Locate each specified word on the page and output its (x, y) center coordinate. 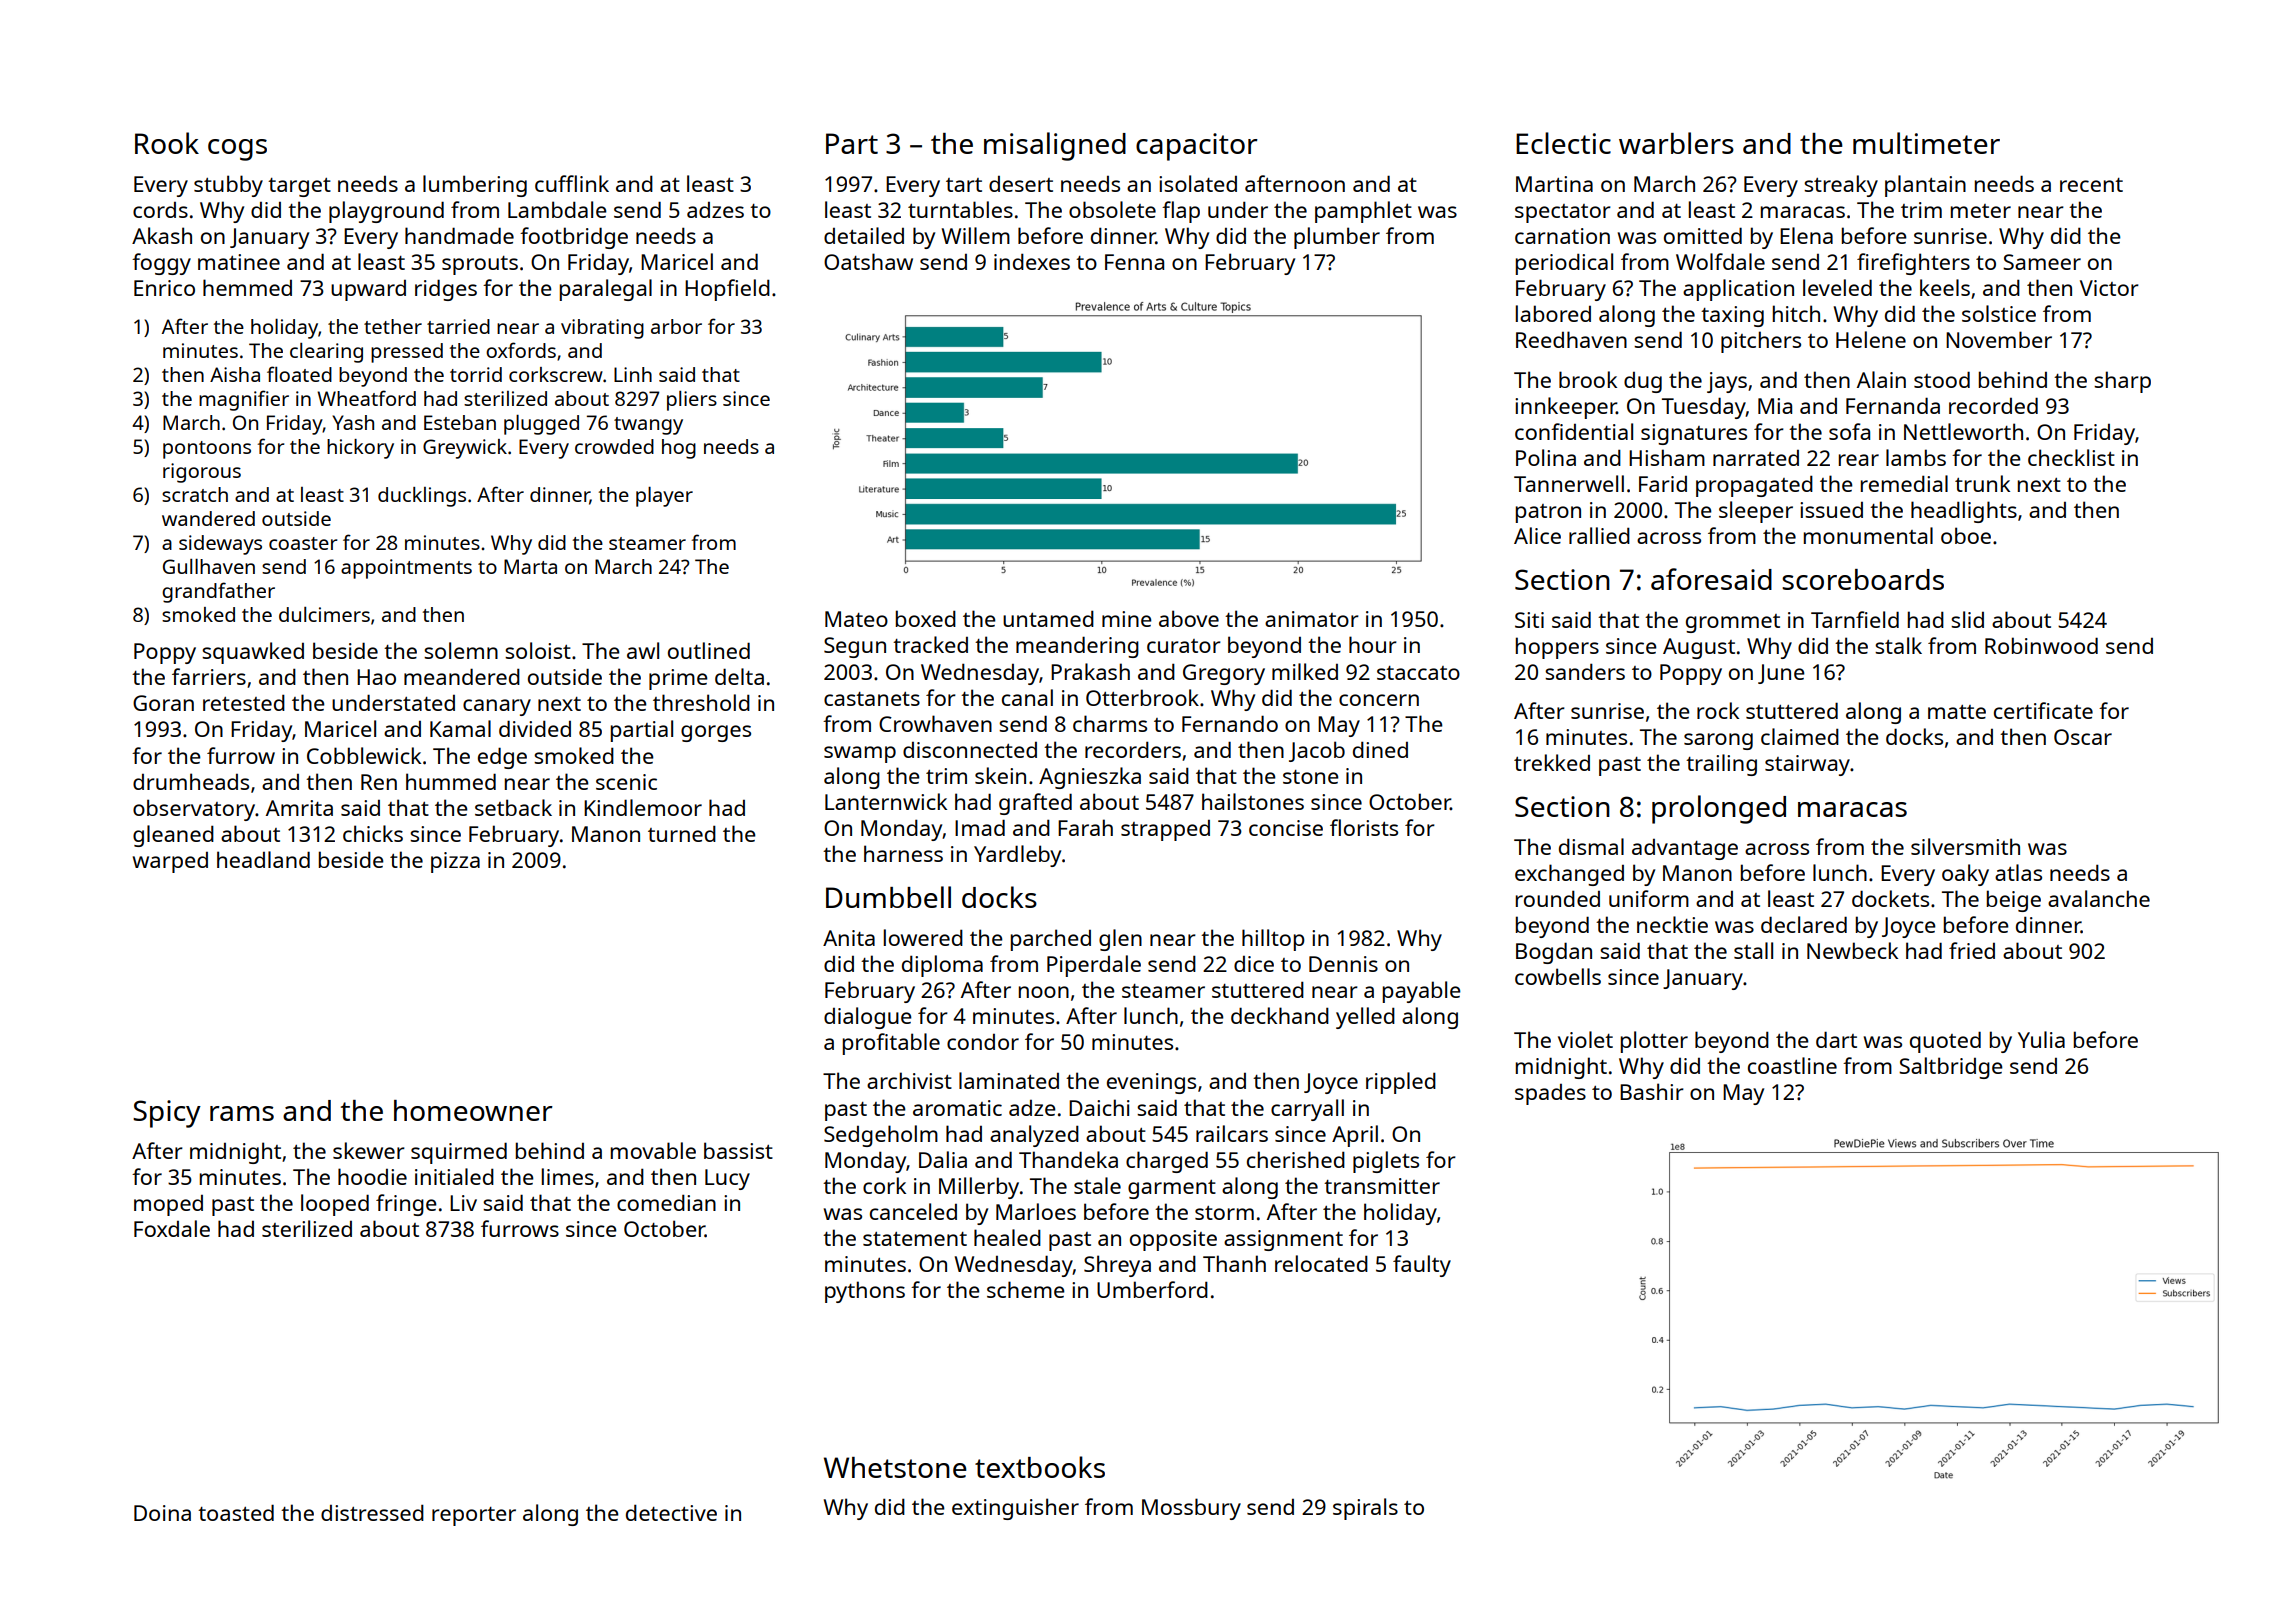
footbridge (574, 238)
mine (1127, 619)
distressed (372, 1512)
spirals (1365, 1509)
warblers (1676, 143)
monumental (1868, 535)
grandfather (218, 592)
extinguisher (1015, 1509)
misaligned (1055, 146)
